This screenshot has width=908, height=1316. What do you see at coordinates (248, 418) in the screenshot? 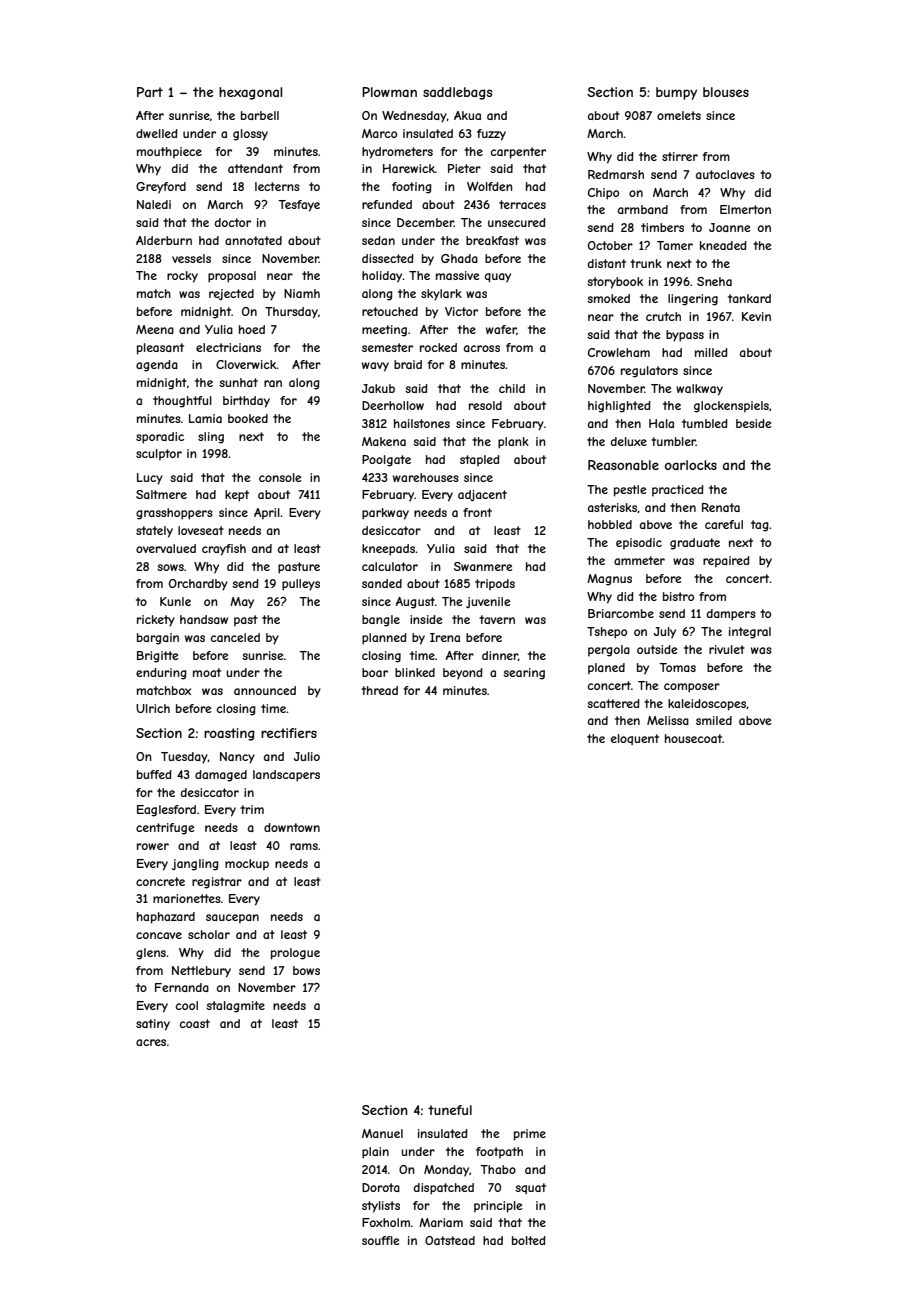
I see `booked` at bounding box center [248, 418].
